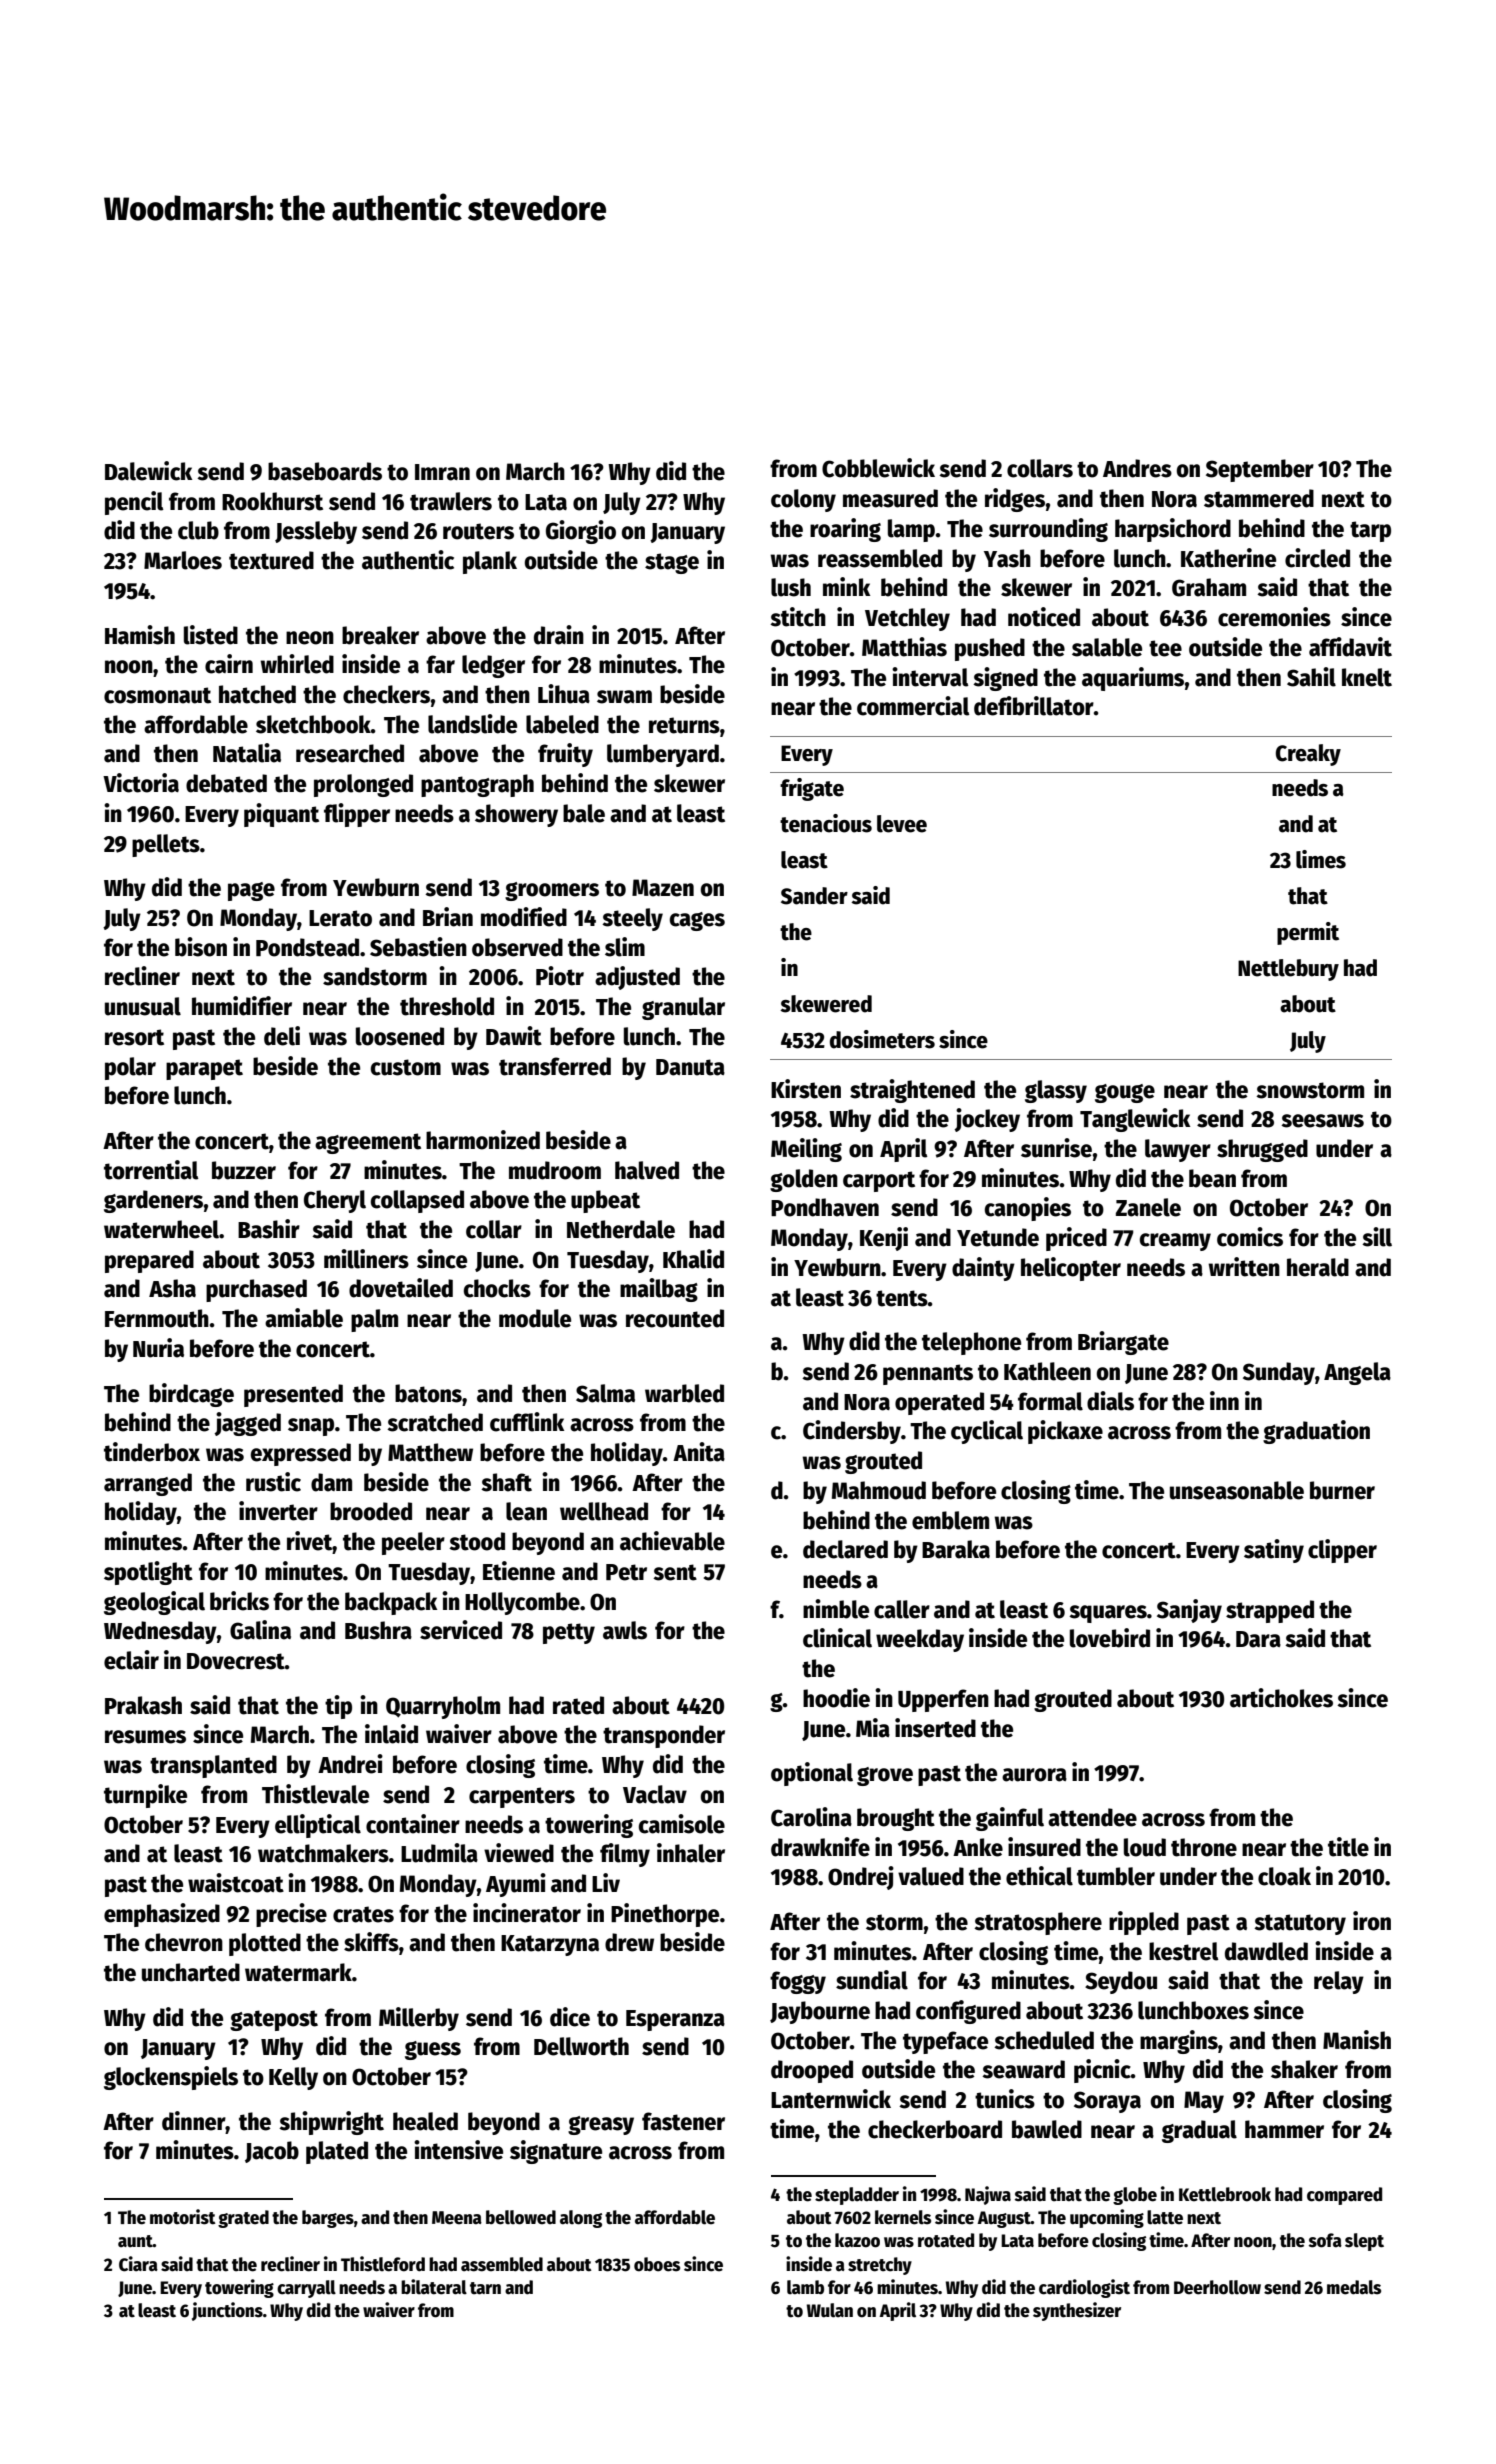 The height and width of the image is (2464, 1496). I want to click on chocks, so click(497, 1288).
